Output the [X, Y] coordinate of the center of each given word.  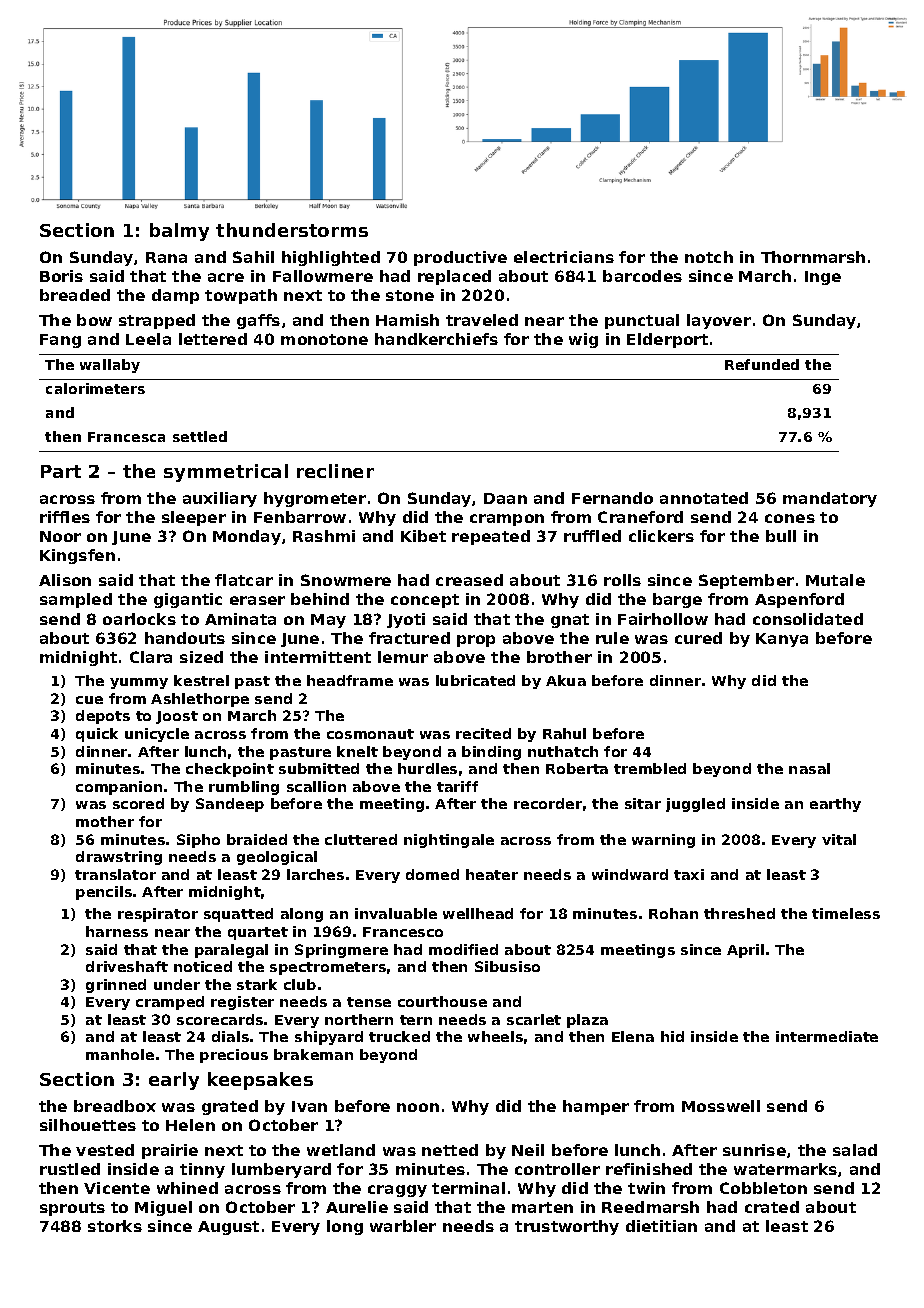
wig [583, 340]
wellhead [478, 913]
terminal [468, 1188]
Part [61, 471]
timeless [846, 913]
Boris [61, 276]
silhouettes [88, 1125]
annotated [704, 498]
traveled [482, 320]
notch [709, 257]
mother [105, 821]
